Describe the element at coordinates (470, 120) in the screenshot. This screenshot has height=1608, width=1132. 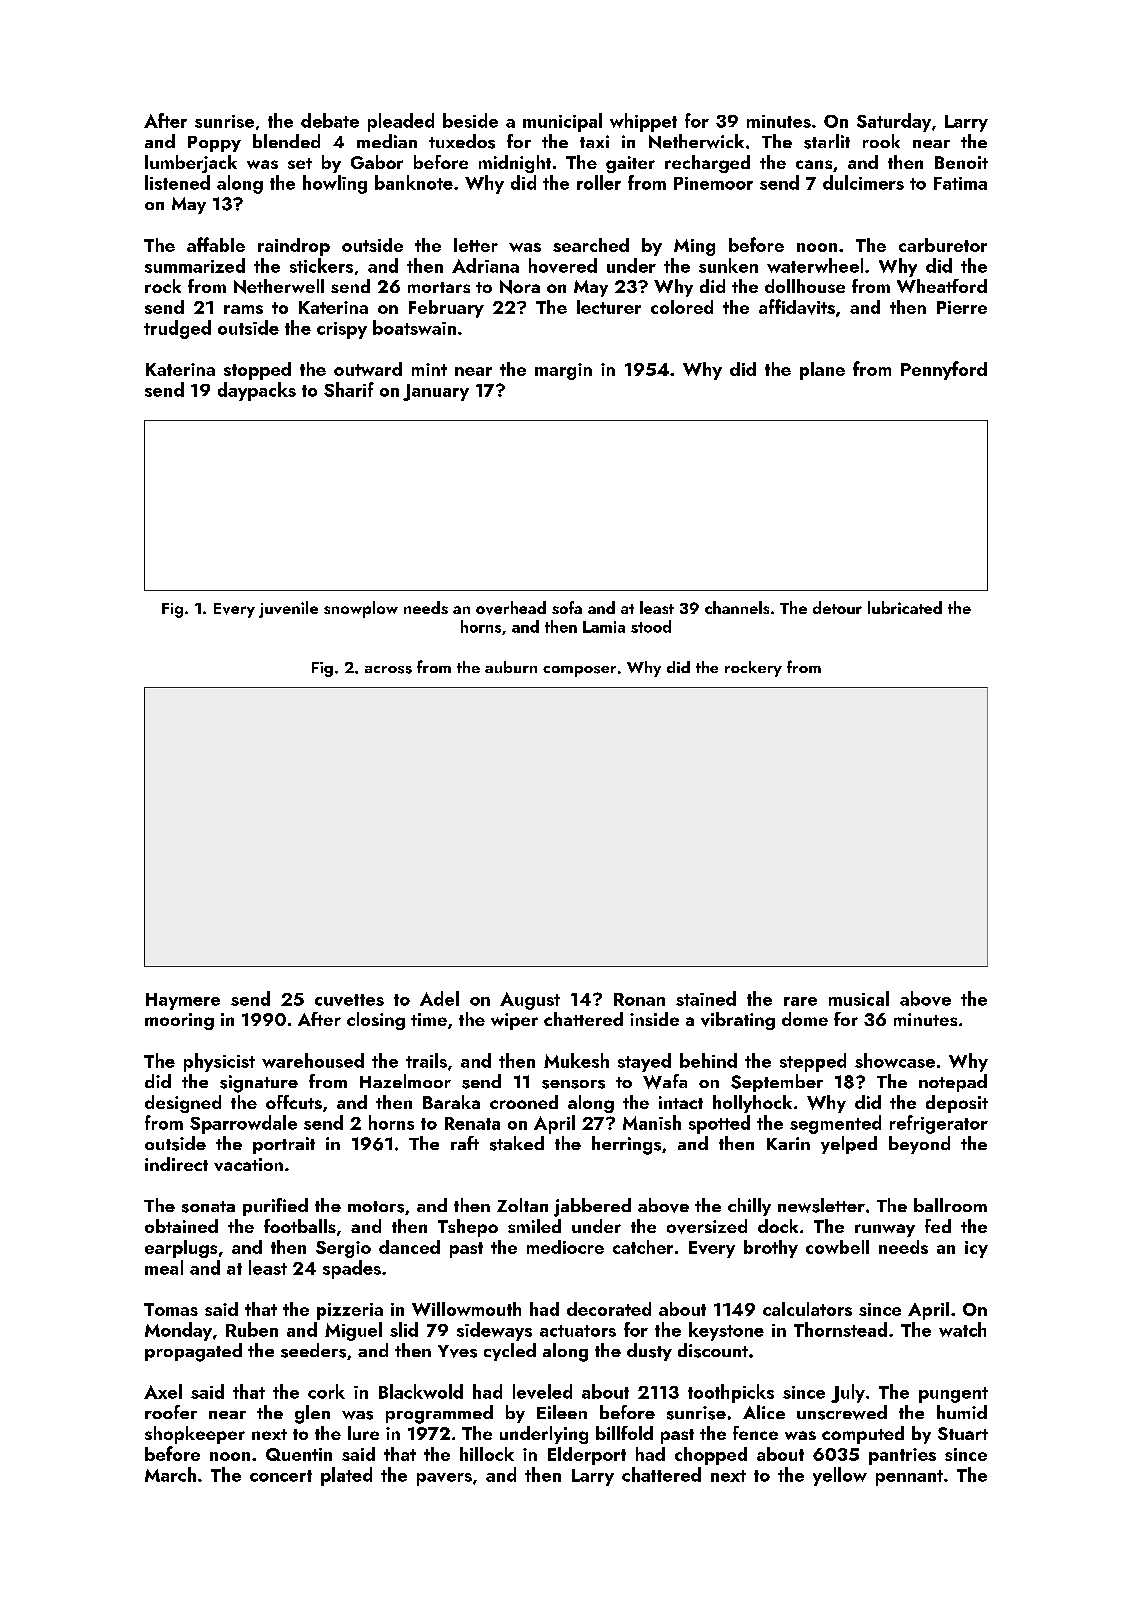
I see `beside` at that location.
